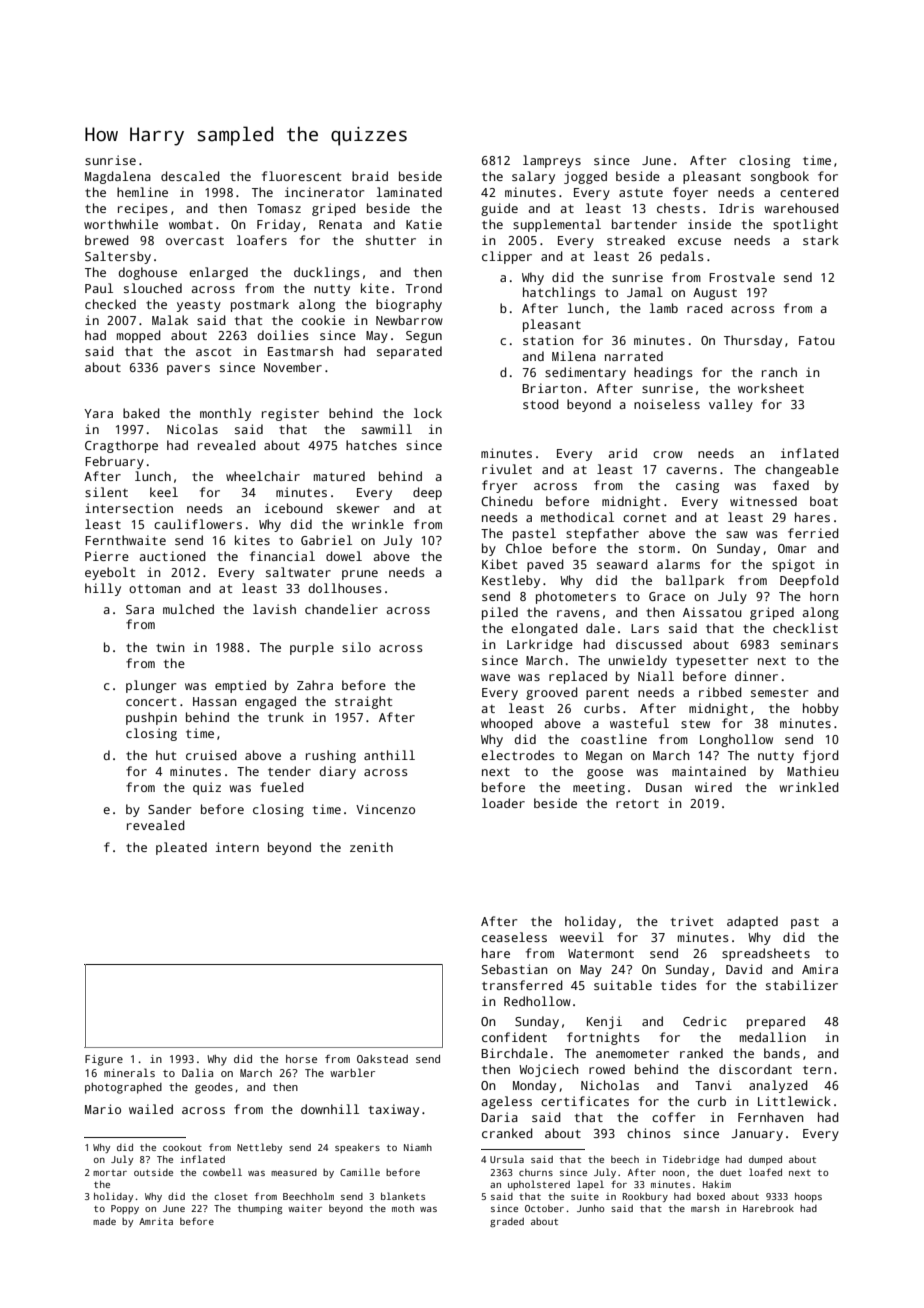 Image resolution: width=924 pixels, height=1308 pixels. I want to click on Pierre, so click(107, 556).
